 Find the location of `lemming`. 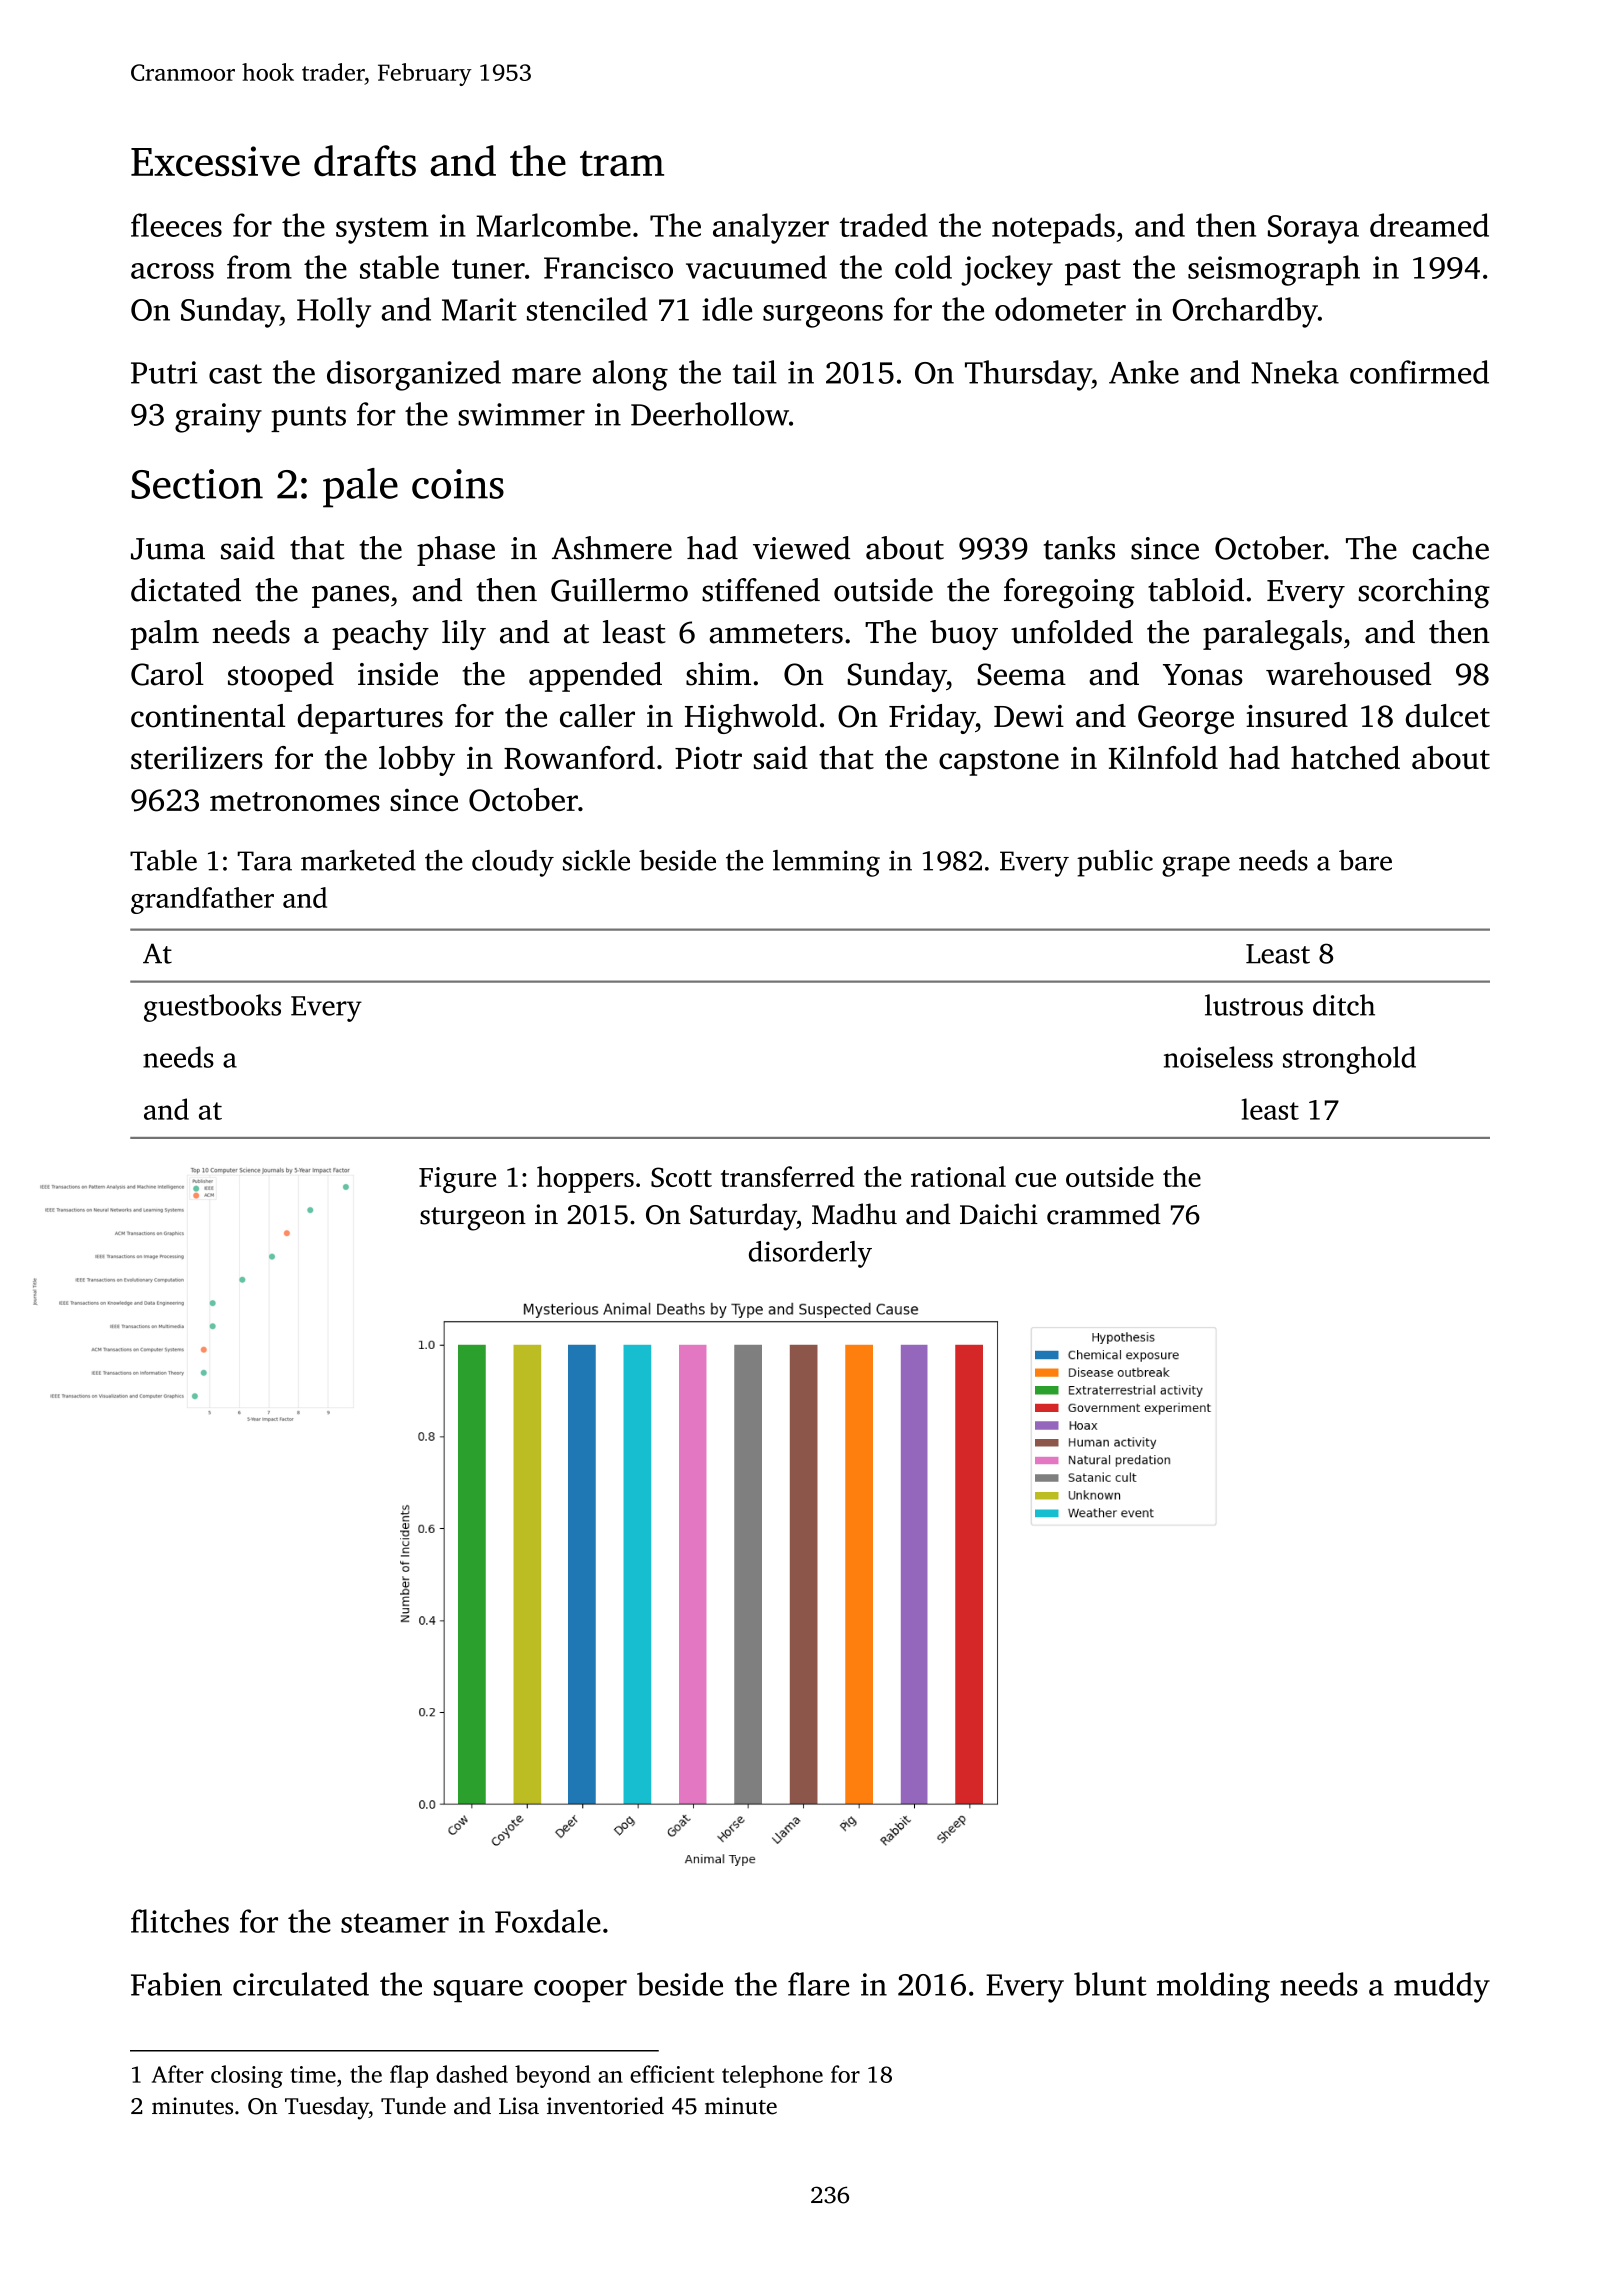

lemming is located at coordinates (826, 863).
